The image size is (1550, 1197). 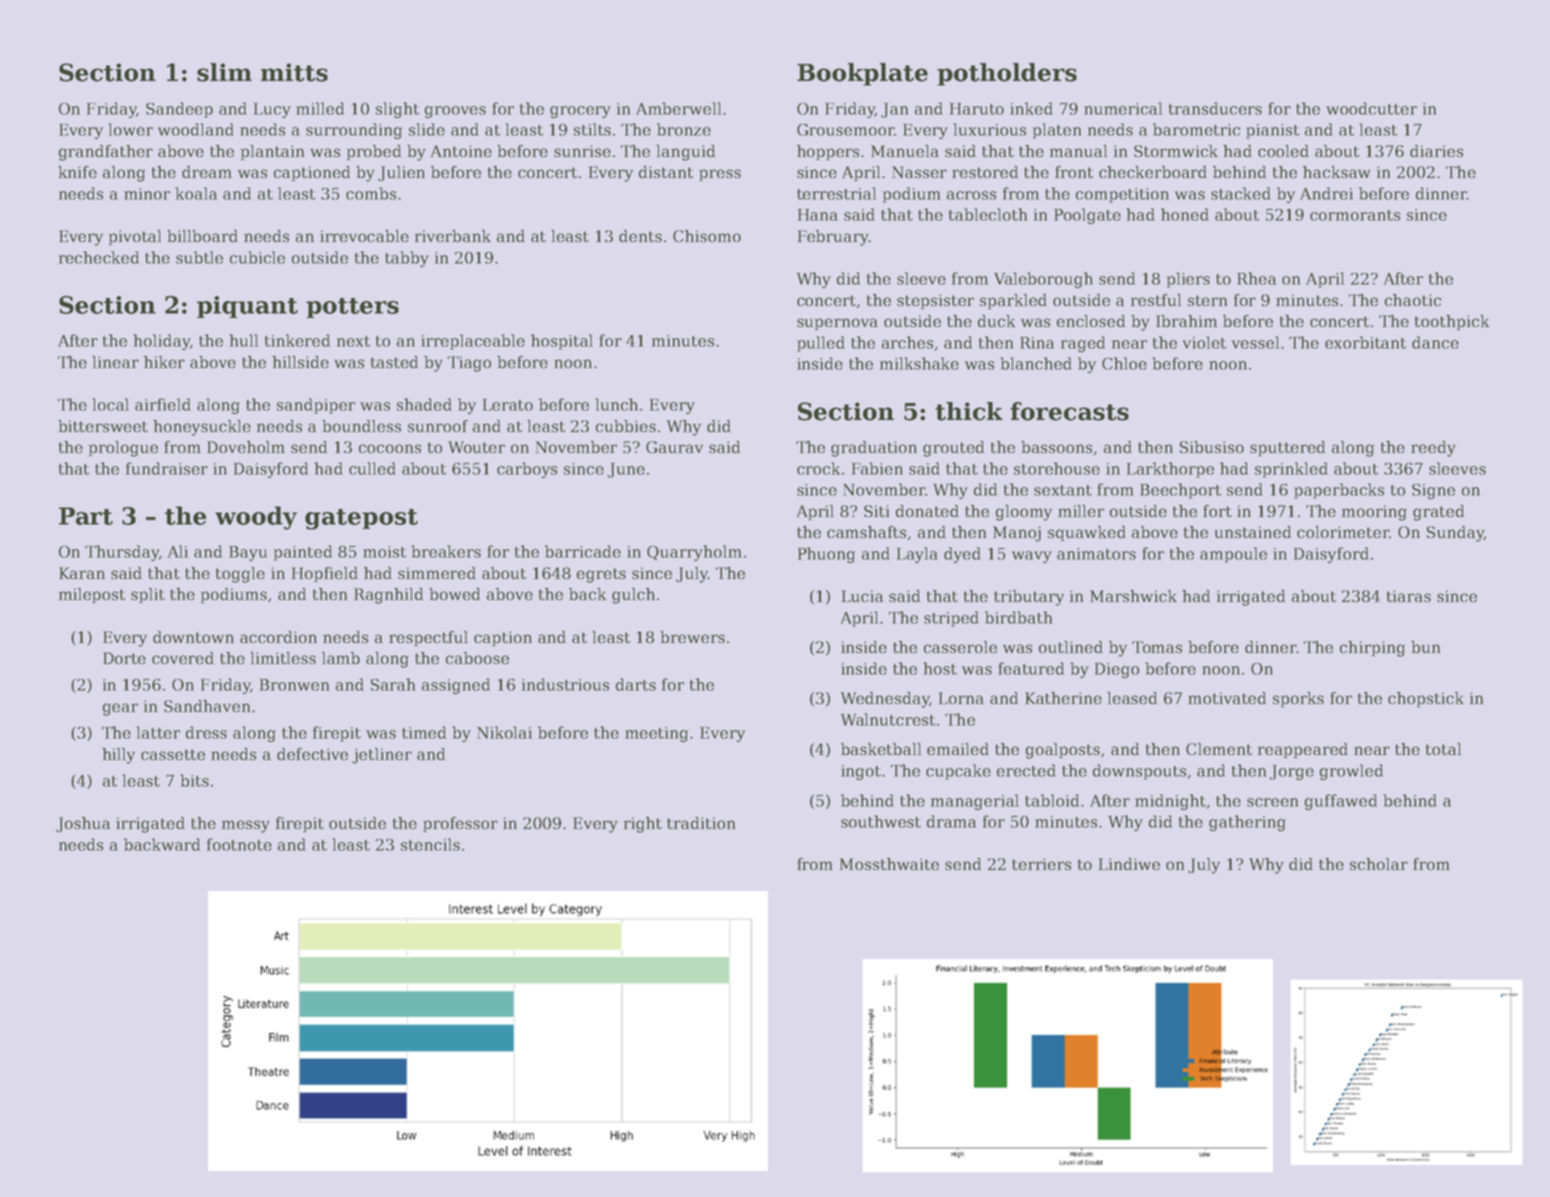 I want to click on messy, so click(x=246, y=826).
